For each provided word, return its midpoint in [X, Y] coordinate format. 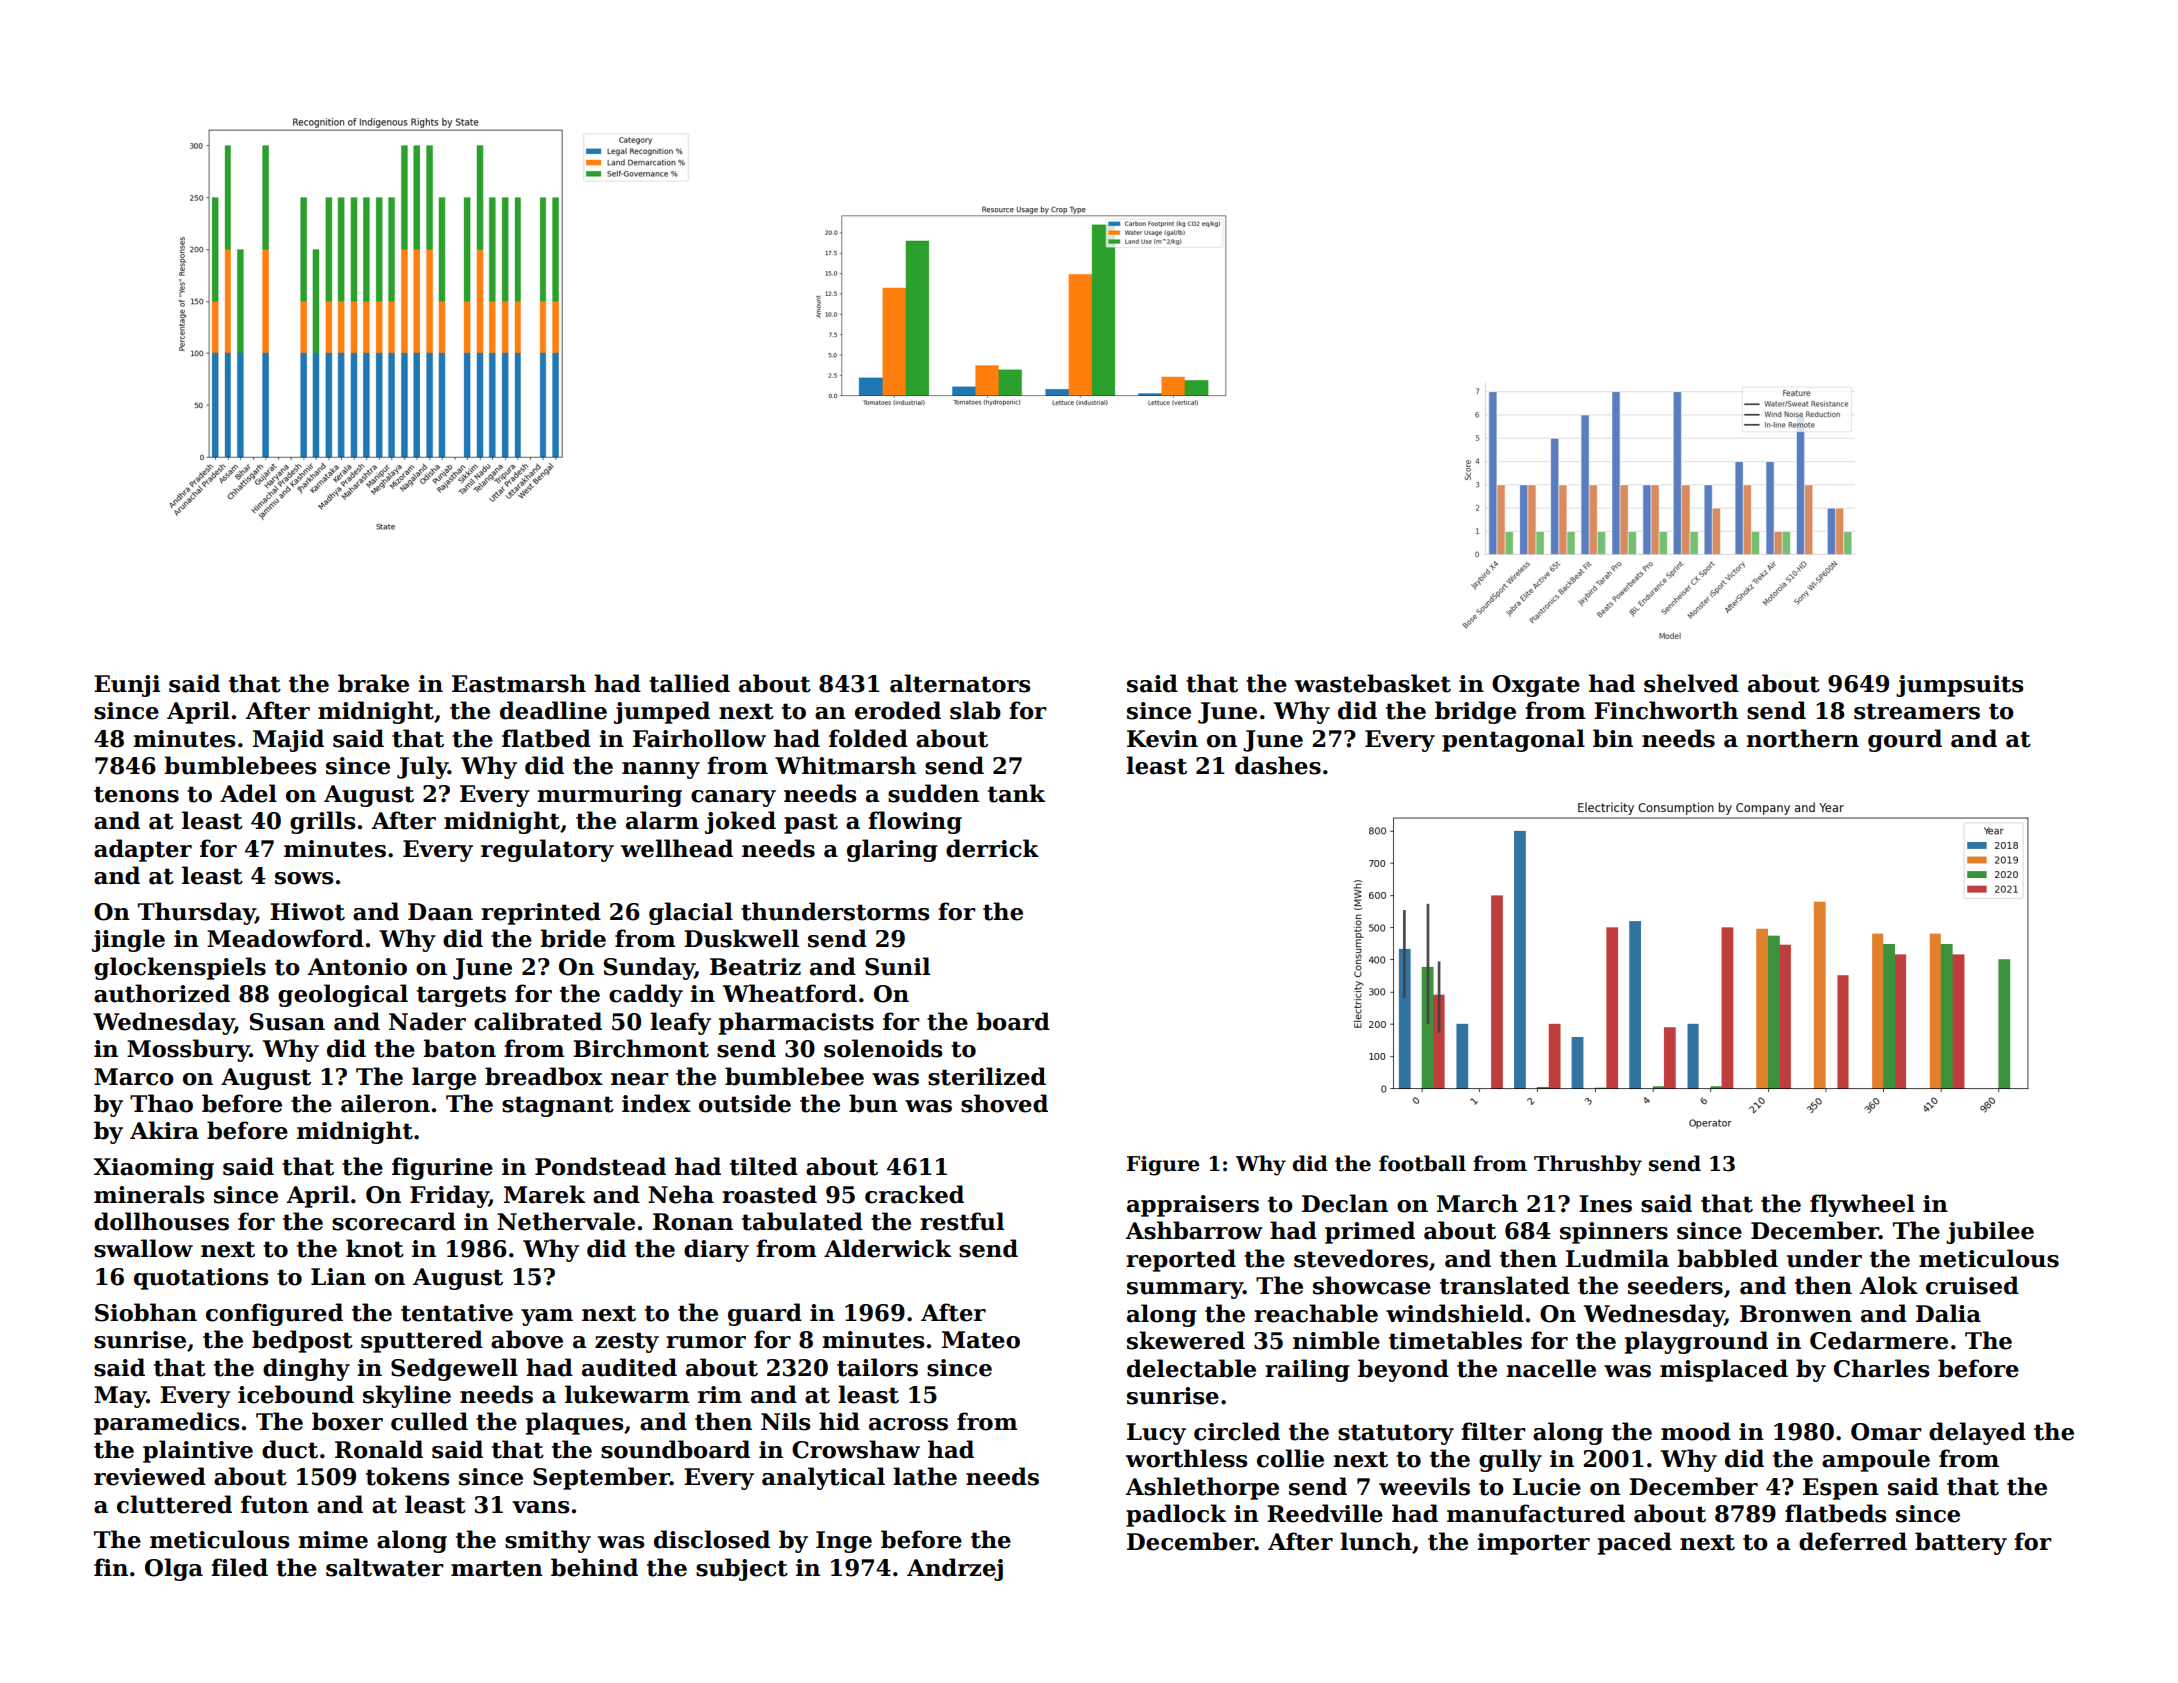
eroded [898, 710]
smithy [548, 1541]
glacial [691, 913]
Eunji [127, 686]
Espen [1841, 1489]
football [1422, 1163]
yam [547, 1317]
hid [839, 1421]
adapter [143, 850]
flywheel [1862, 1205]
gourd [1905, 740]
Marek [544, 1194]
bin [1613, 738]
